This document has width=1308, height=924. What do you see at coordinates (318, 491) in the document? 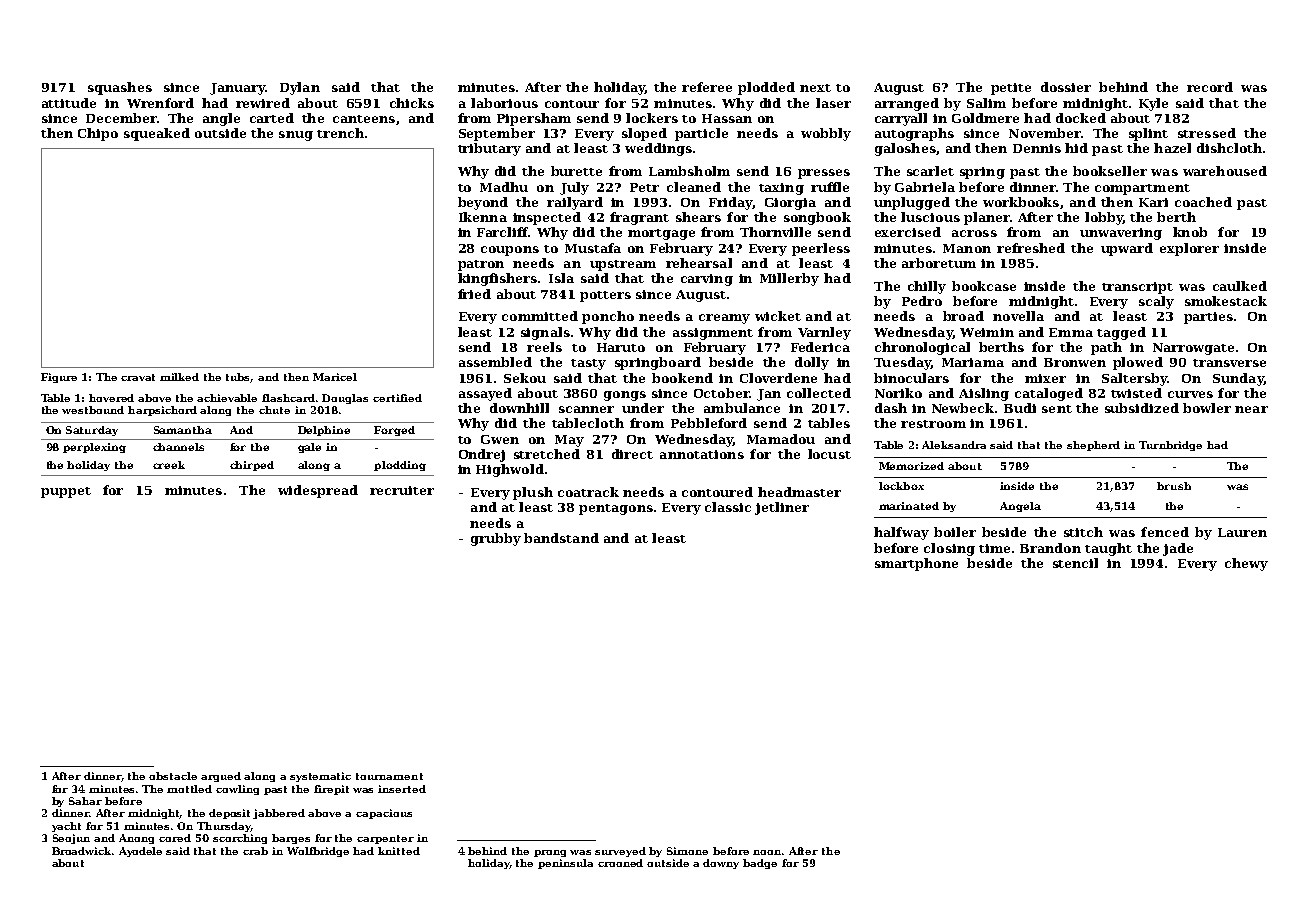
I see `widespread` at bounding box center [318, 491].
